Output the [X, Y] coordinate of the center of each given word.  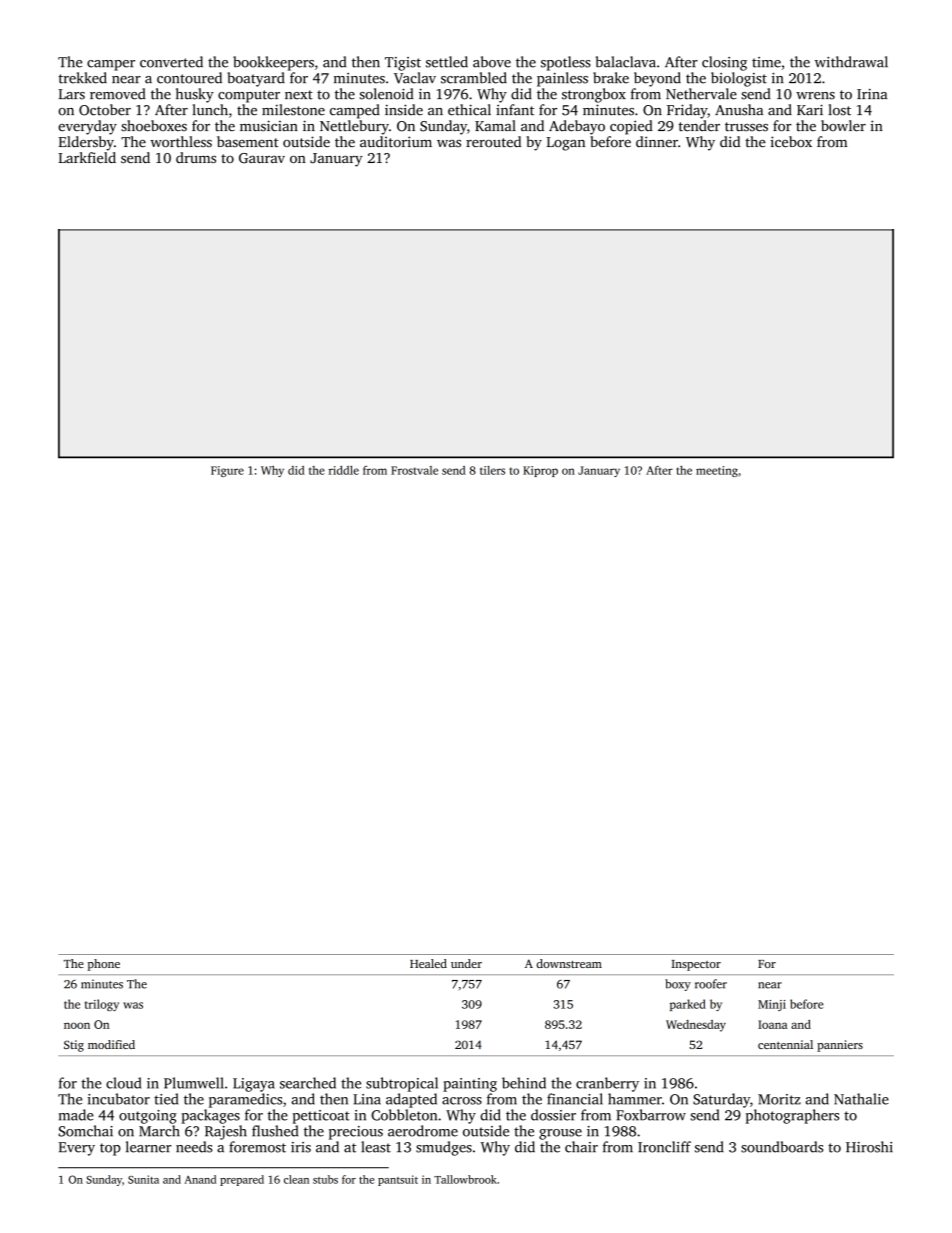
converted [171, 62]
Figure [227, 471]
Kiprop [540, 471]
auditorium [396, 141]
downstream [569, 963]
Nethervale [701, 94]
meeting [717, 471]
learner [149, 1147]
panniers [840, 1046]
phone [103, 965]
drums [196, 157]
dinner [657, 141]
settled [447, 62]
